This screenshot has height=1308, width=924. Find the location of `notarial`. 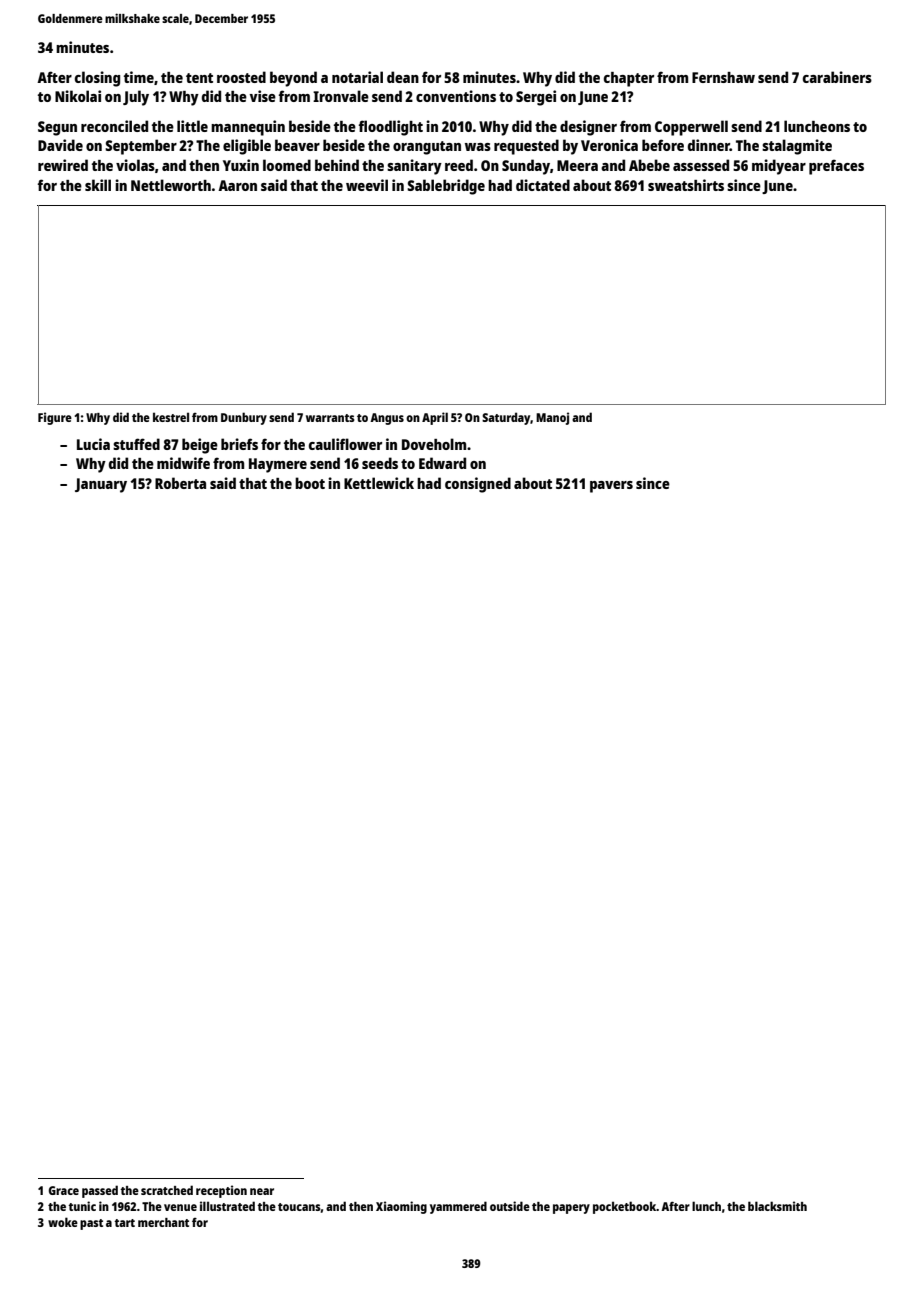

notarial is located at coordinates (357, 77).
